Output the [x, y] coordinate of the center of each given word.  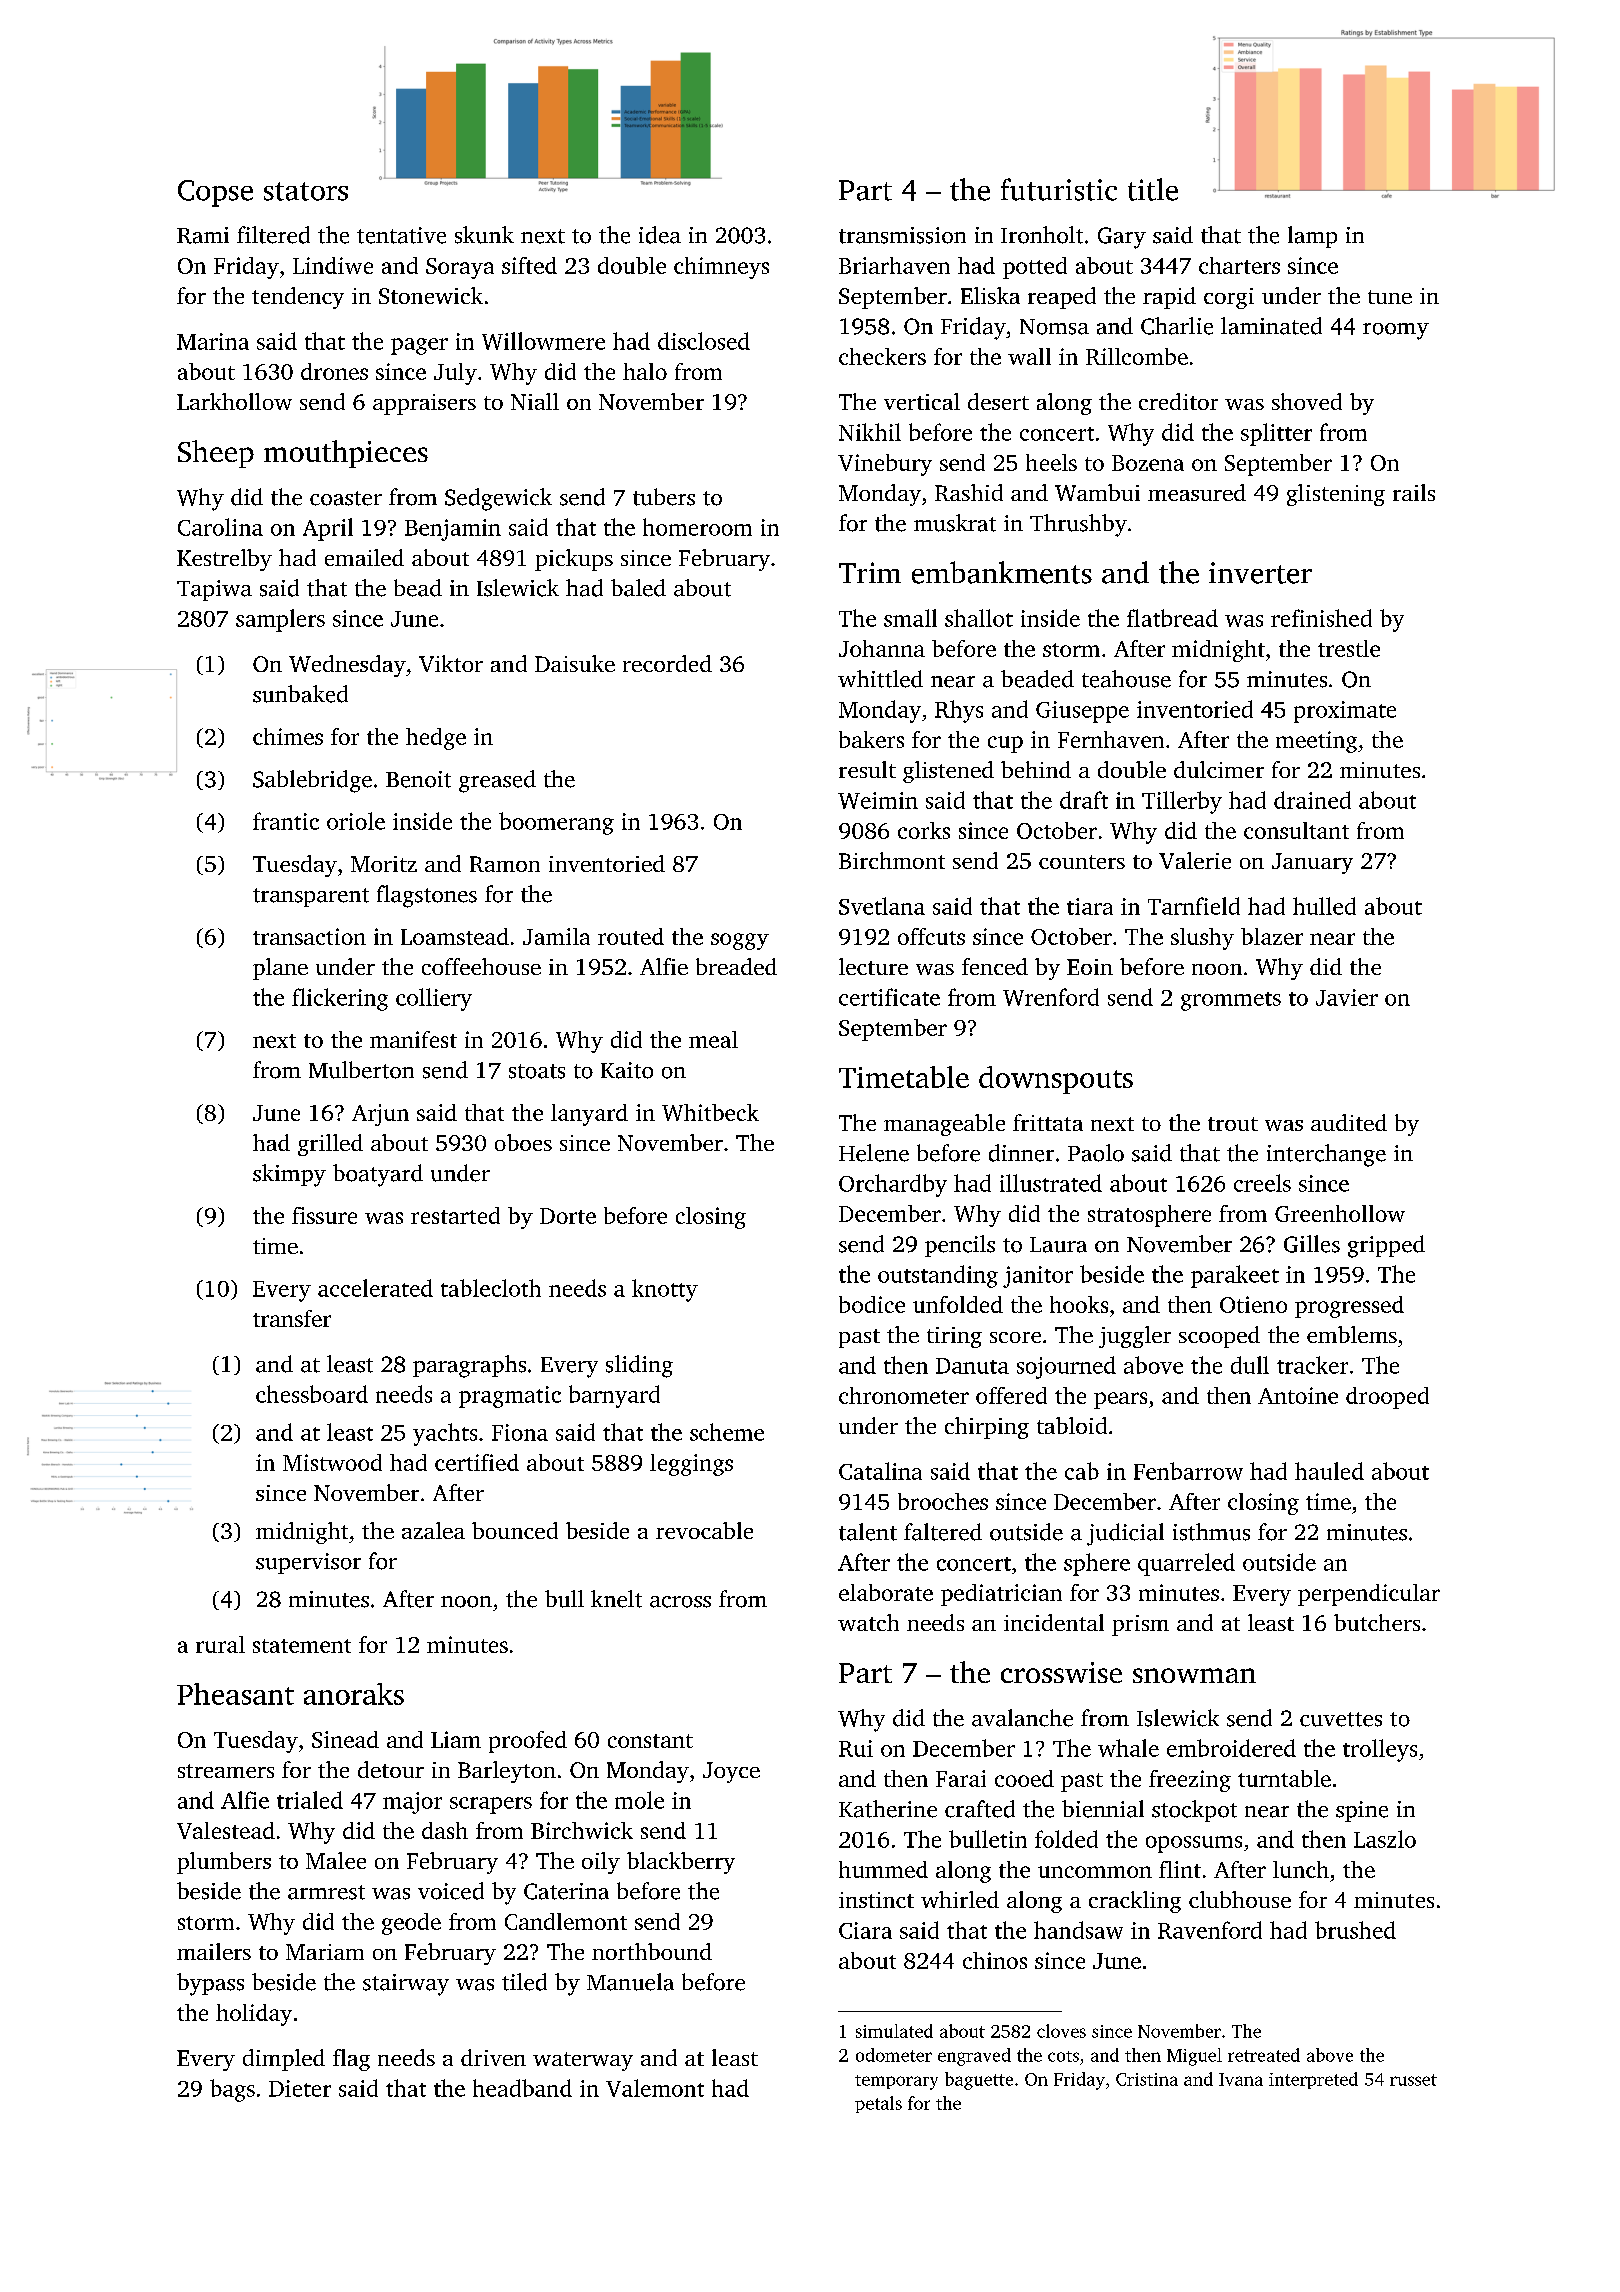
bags [232, 2090]
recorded [667, 663]
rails [1414, 492]
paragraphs [469, 1366]
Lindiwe [333, 265]
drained [1312, 800]
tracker [1312, 1365]
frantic [286, 821]
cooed [1024, 1778]
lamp [1312, 237]
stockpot [1194, 1811]
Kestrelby [224, 560]
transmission [902, 235]
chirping [987, 1428]
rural [220, 1644]
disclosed [704, 341]
